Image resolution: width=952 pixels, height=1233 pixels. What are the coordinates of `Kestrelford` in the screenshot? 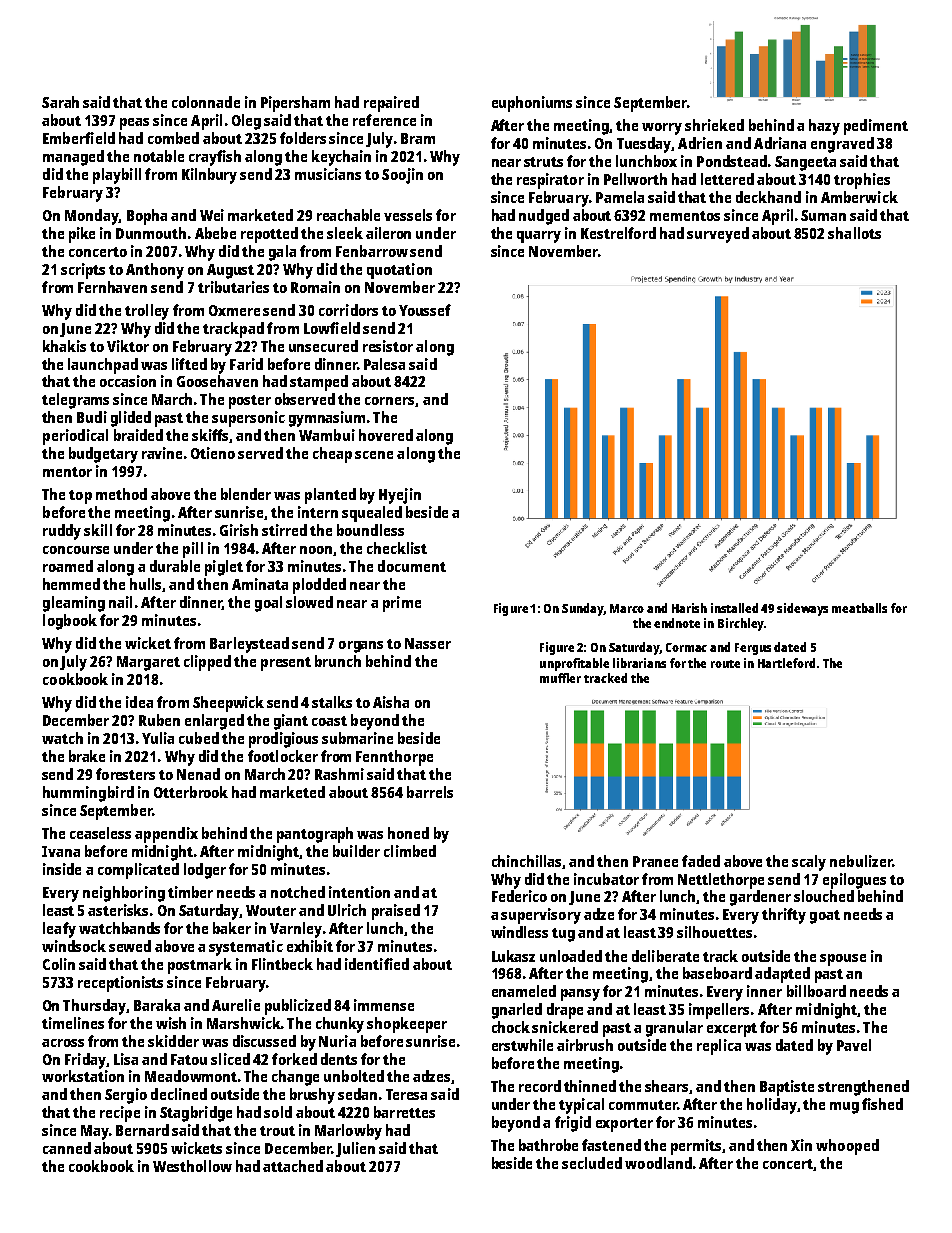 It's located at (618, 233).
